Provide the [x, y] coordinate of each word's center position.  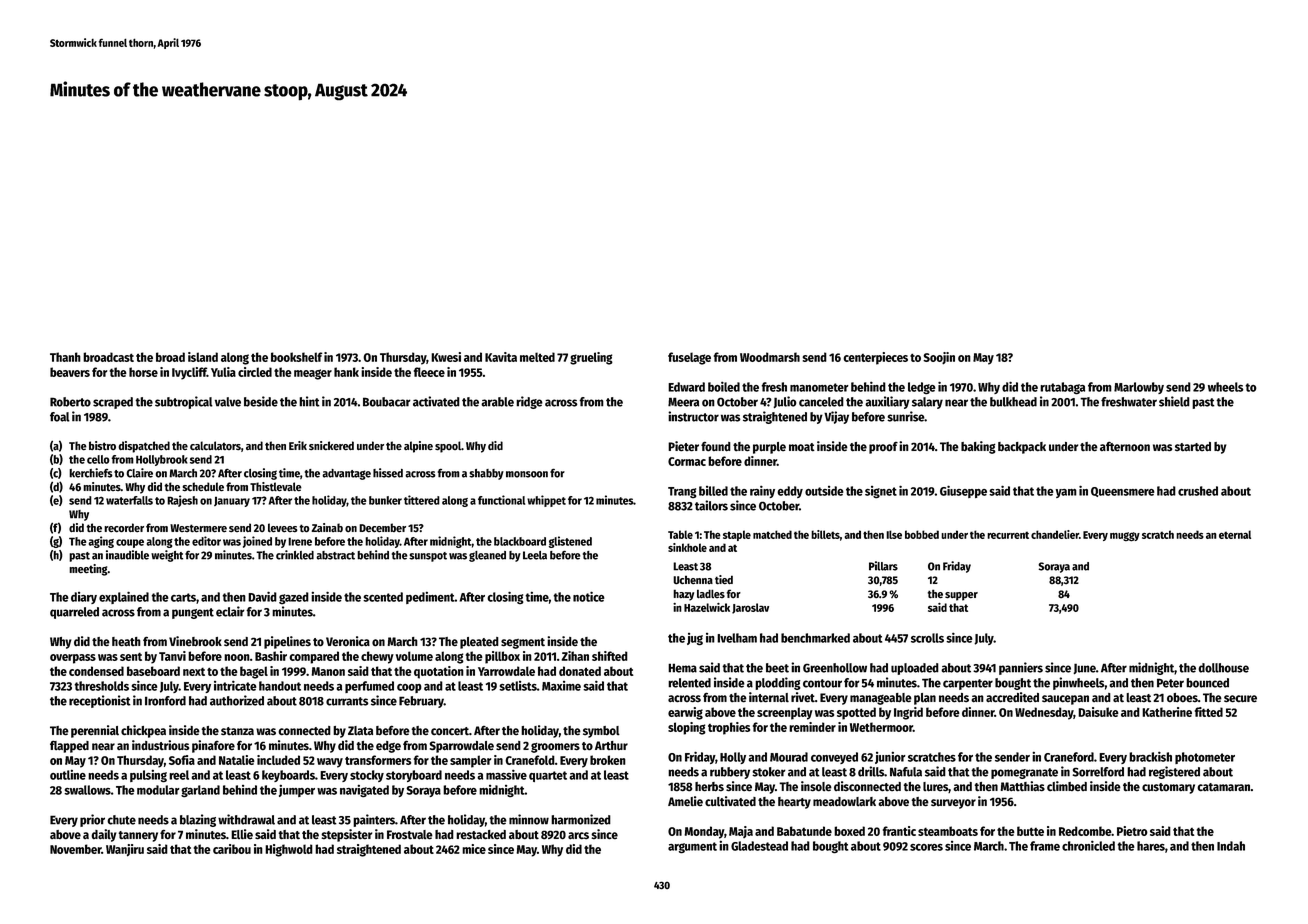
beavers [70, 372]
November [76, 849]
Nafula [906, 772]
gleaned [487, 556]
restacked [481, 835]
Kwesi [446, 357]
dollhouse [1223, 668]
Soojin [939, 358]
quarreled [74, 613]
